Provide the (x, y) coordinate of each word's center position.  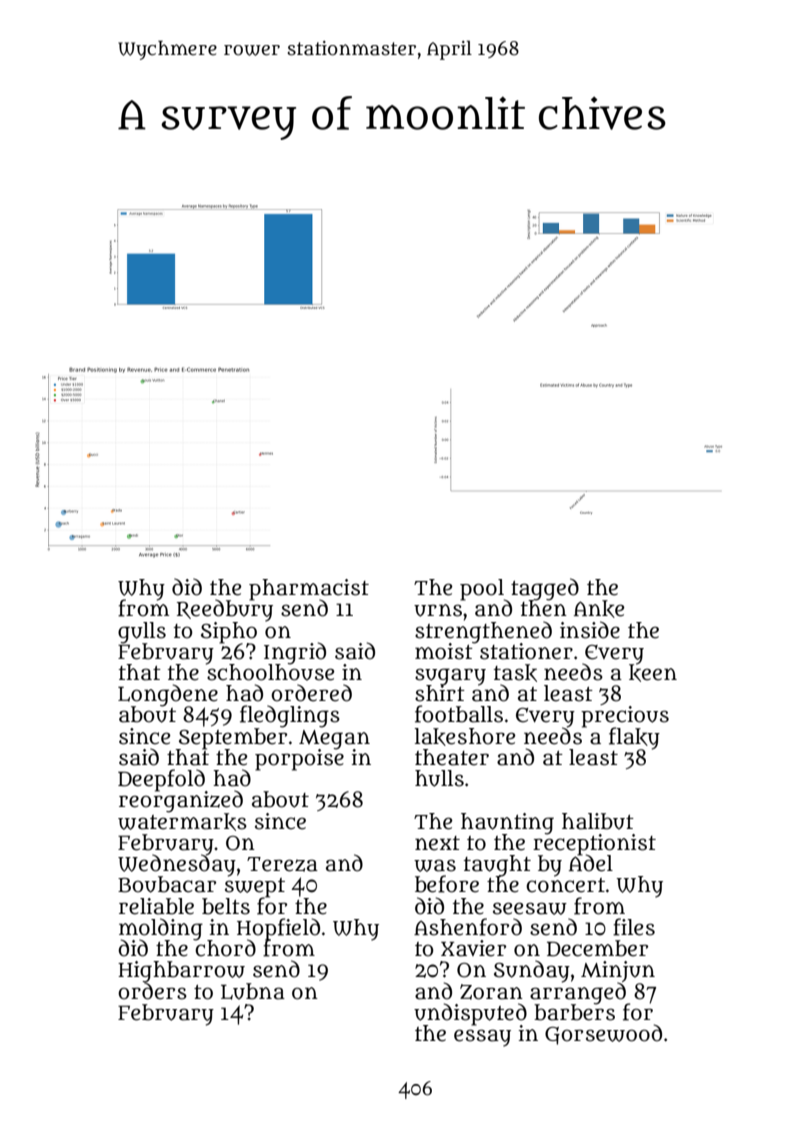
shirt (440, 693)
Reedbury (225, 610)
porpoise (299, 760)
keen (653, 673)
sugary (450, 676)
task (515, 673)
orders (152, 991)
